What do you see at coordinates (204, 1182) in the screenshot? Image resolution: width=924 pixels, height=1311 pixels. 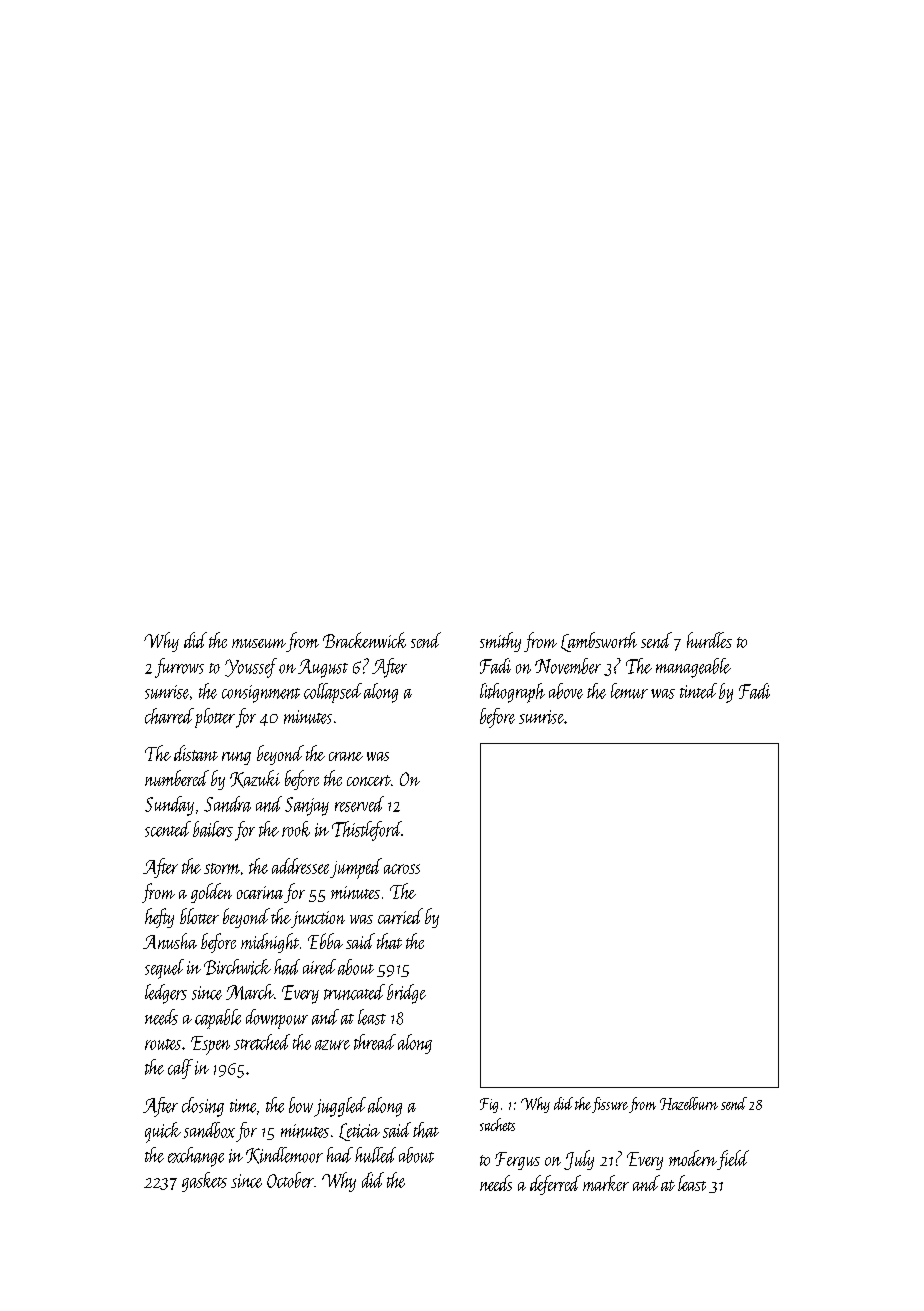 I see `gaskets` at bounding box center [204, 1182].
